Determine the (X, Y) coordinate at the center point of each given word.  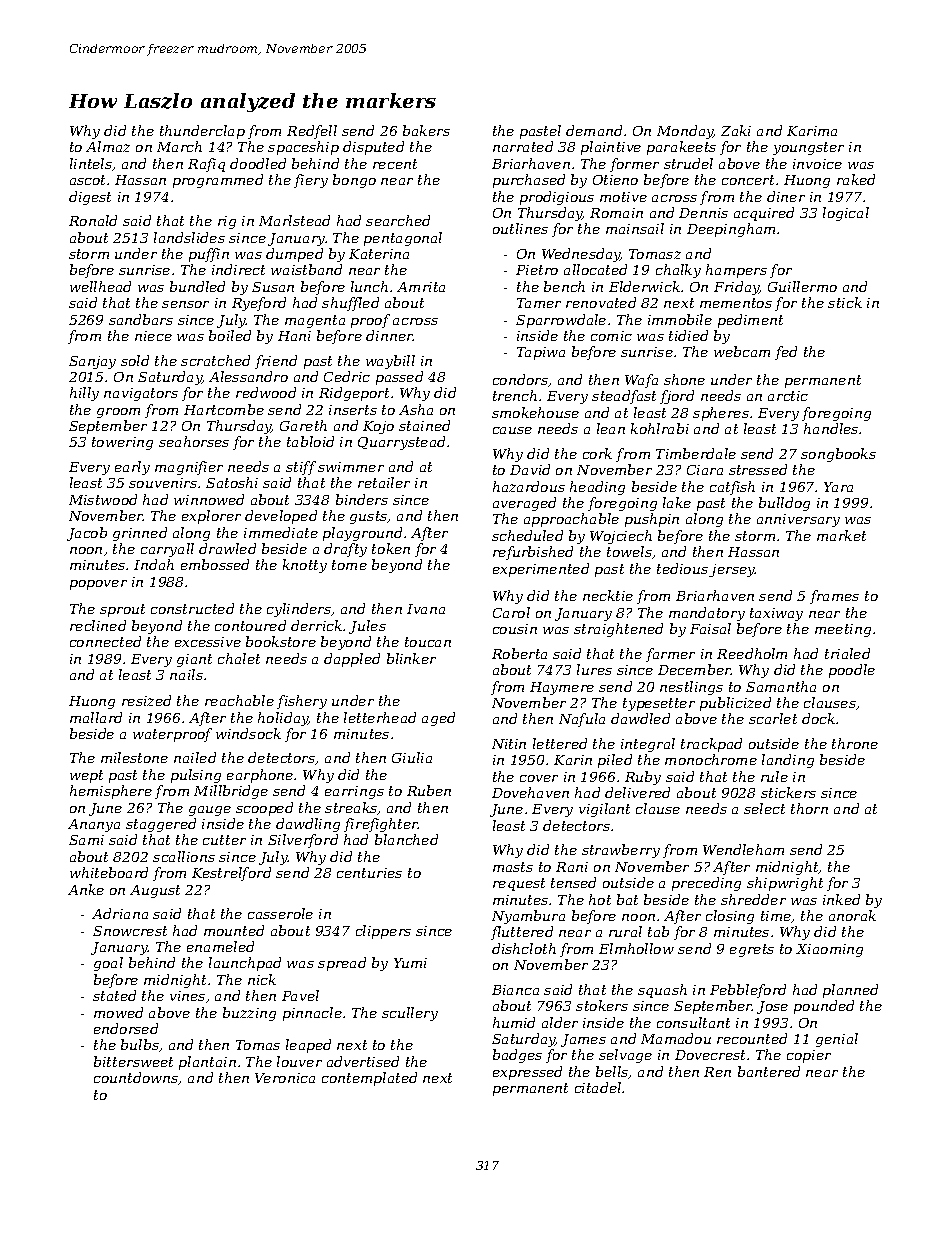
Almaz (108, 146)
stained (424, 425)
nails (186, 674)
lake (677, 502)
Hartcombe (224, 409)
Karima (812, 131)
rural (625, 931)
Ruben (429, 790)
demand (594, 130)
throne (855, 743)
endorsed (126, 1028)
